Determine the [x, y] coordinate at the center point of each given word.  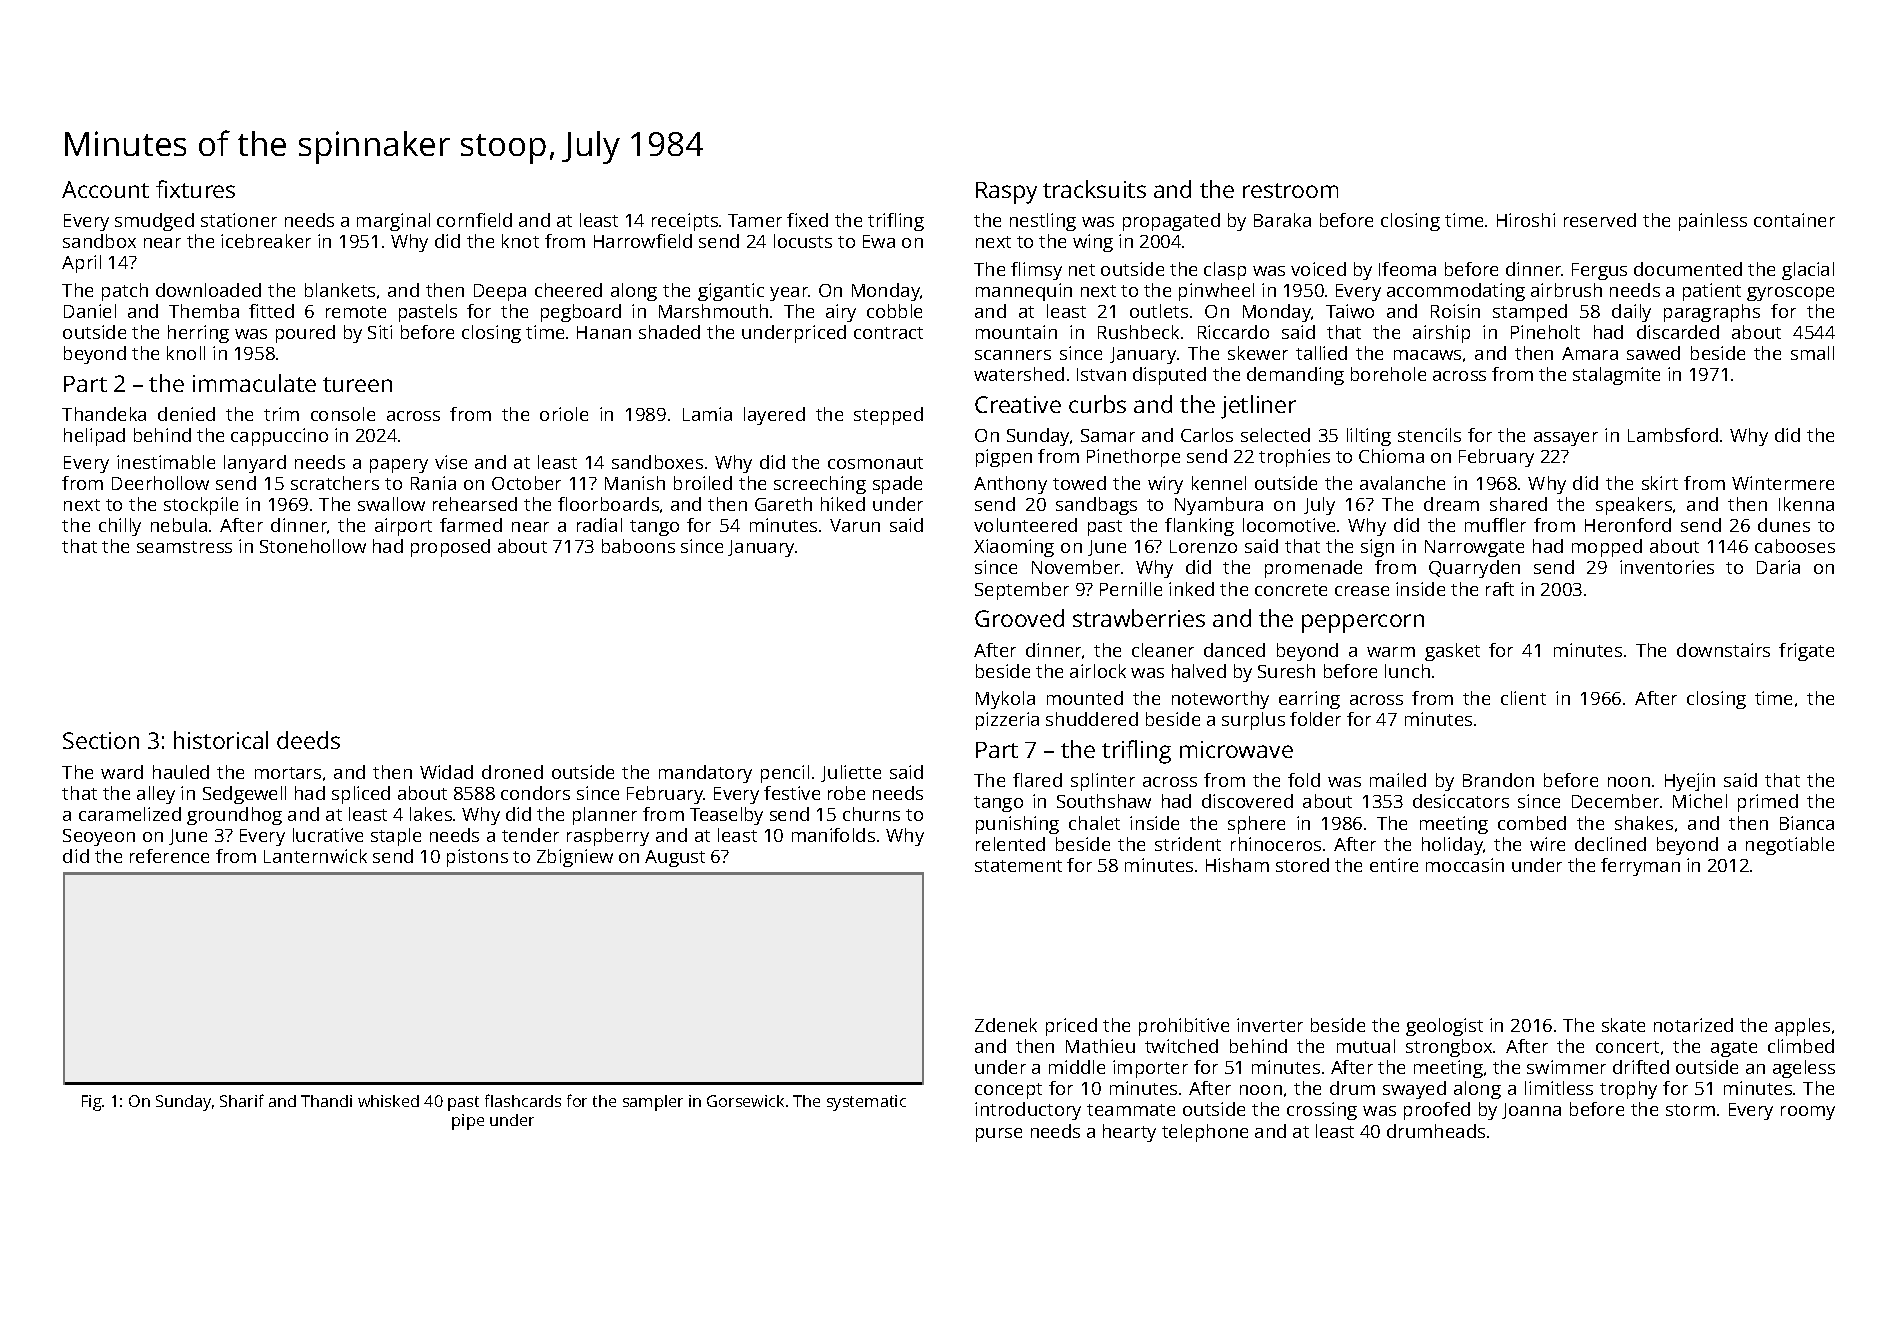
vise [451, 462]
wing [1093, 243]
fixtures [195, 189]
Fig [92, 1103]
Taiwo [1350, 311]
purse [999, 1135]
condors [535, 793]
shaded [669, 332]
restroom [1290, 190]
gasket [1452, 652]
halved [1199, 671]
